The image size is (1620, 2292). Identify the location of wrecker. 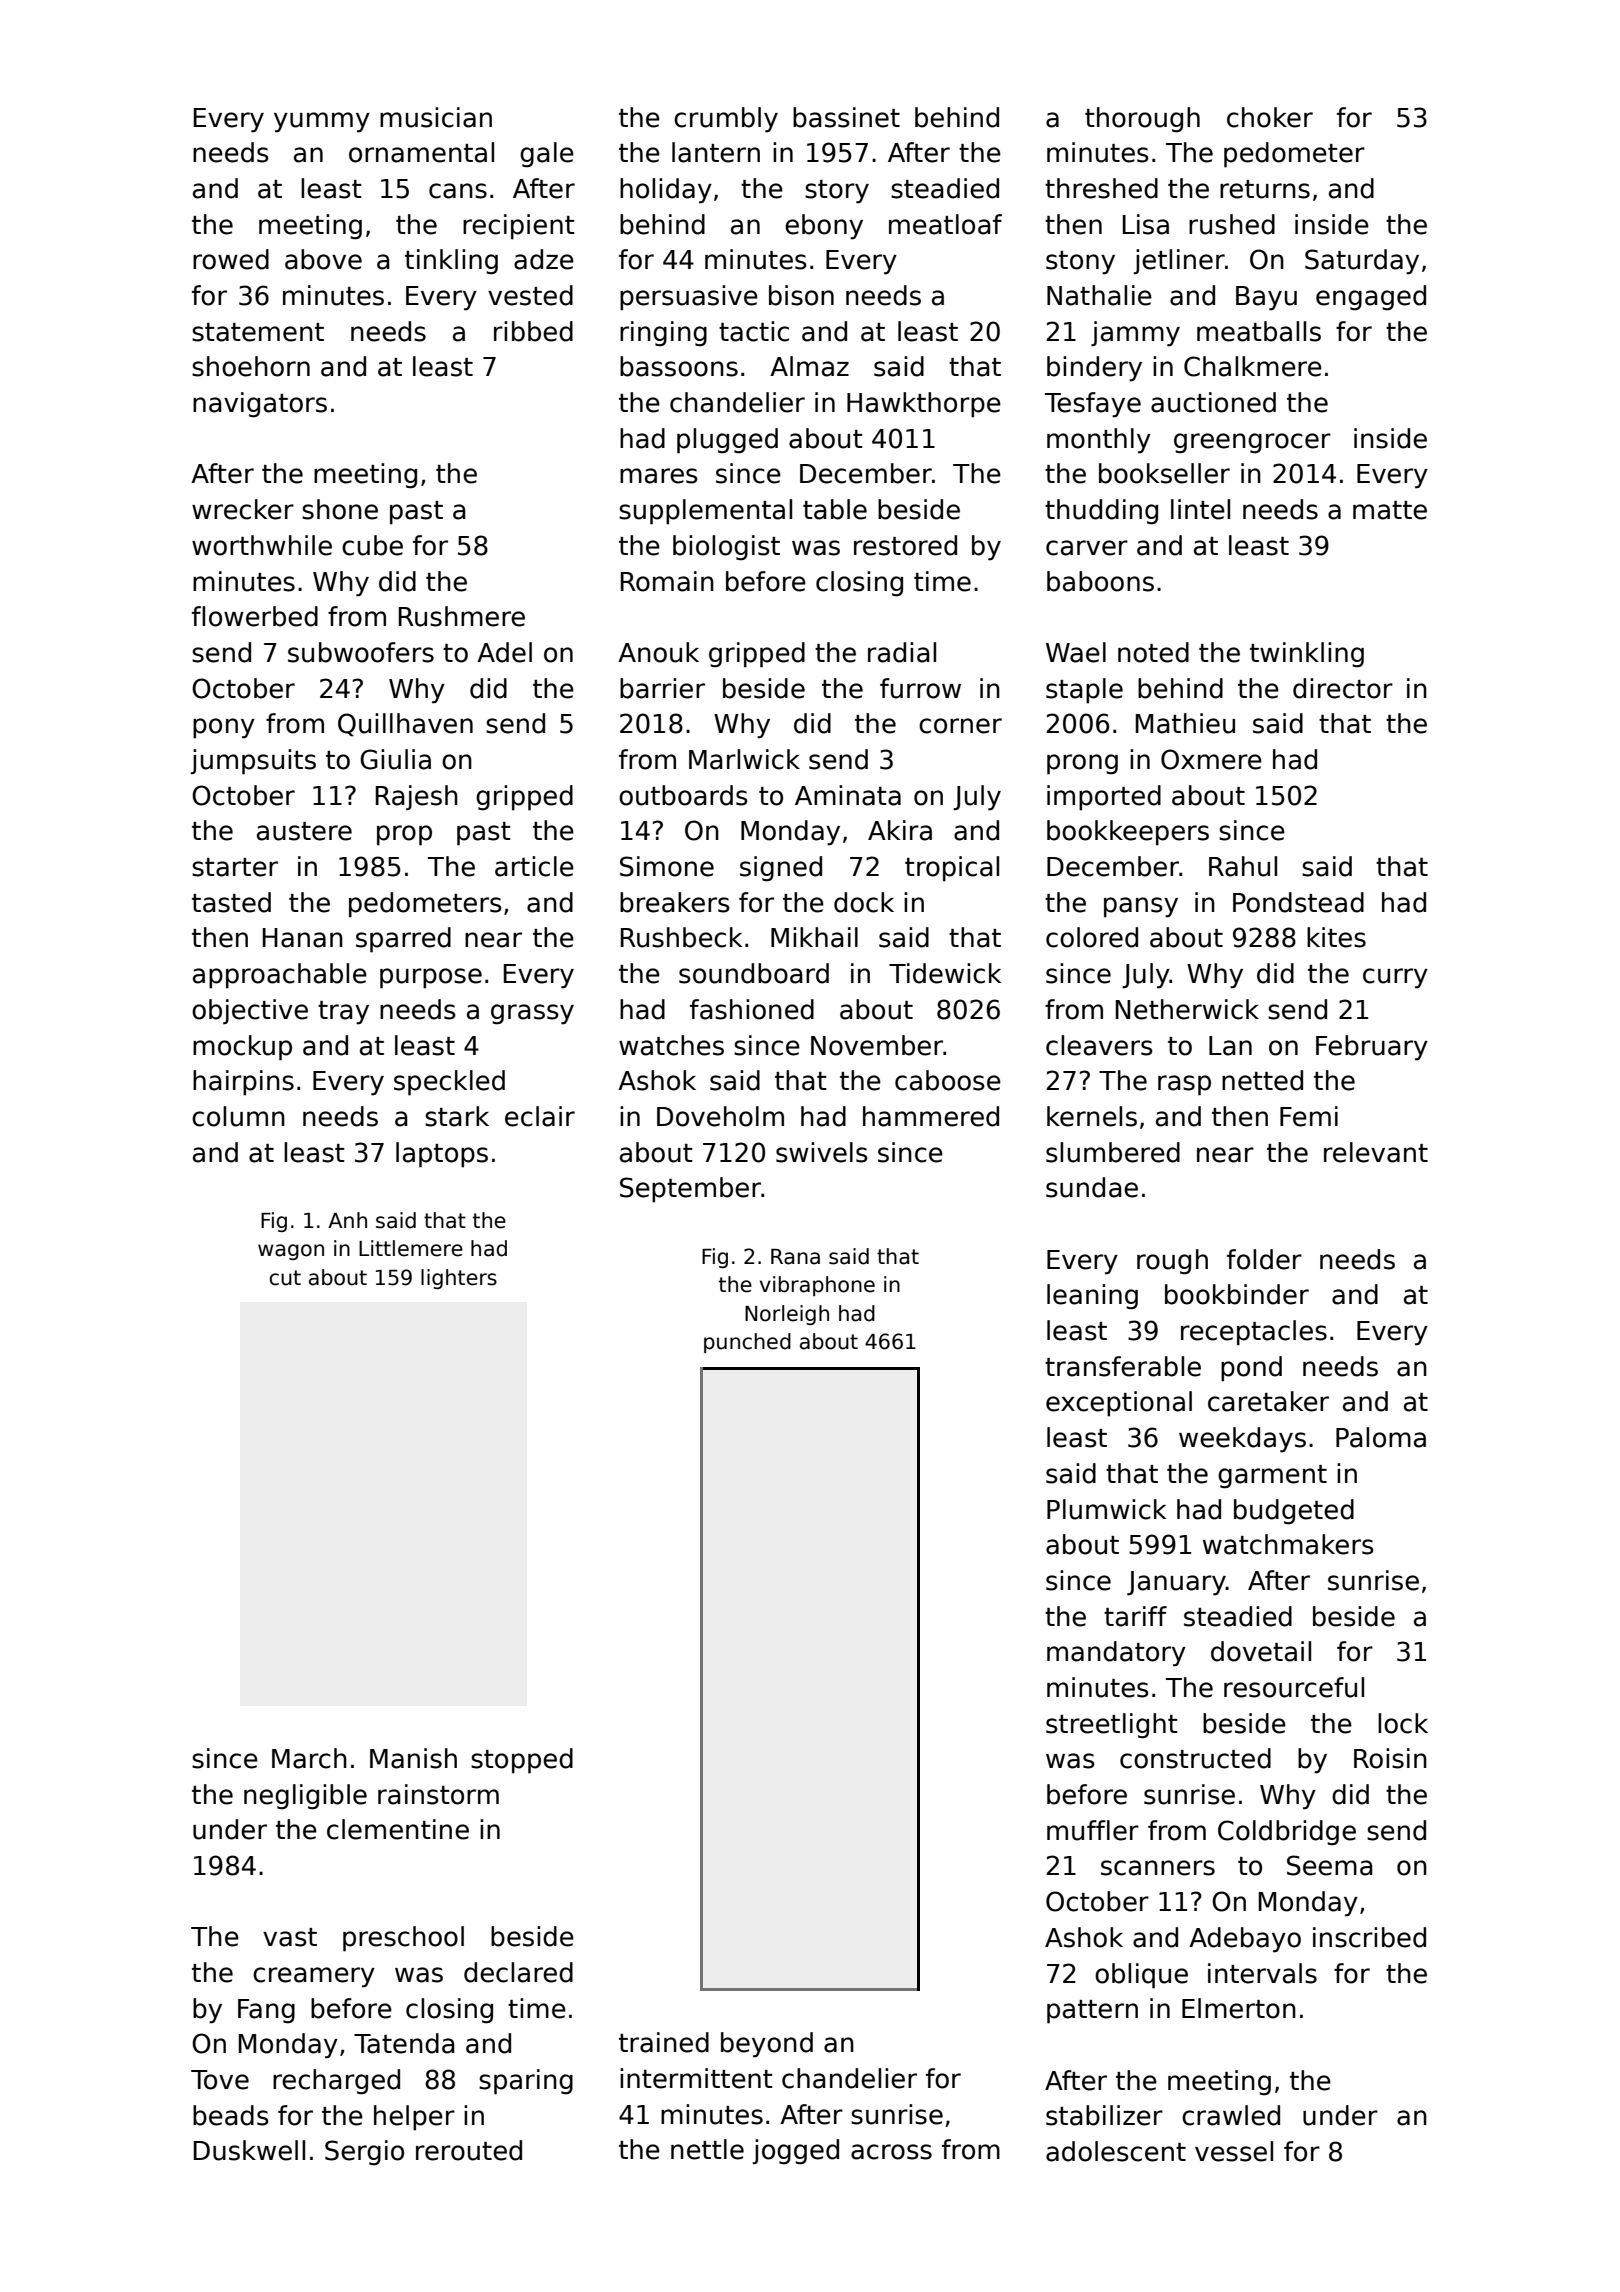
(243, 509).
